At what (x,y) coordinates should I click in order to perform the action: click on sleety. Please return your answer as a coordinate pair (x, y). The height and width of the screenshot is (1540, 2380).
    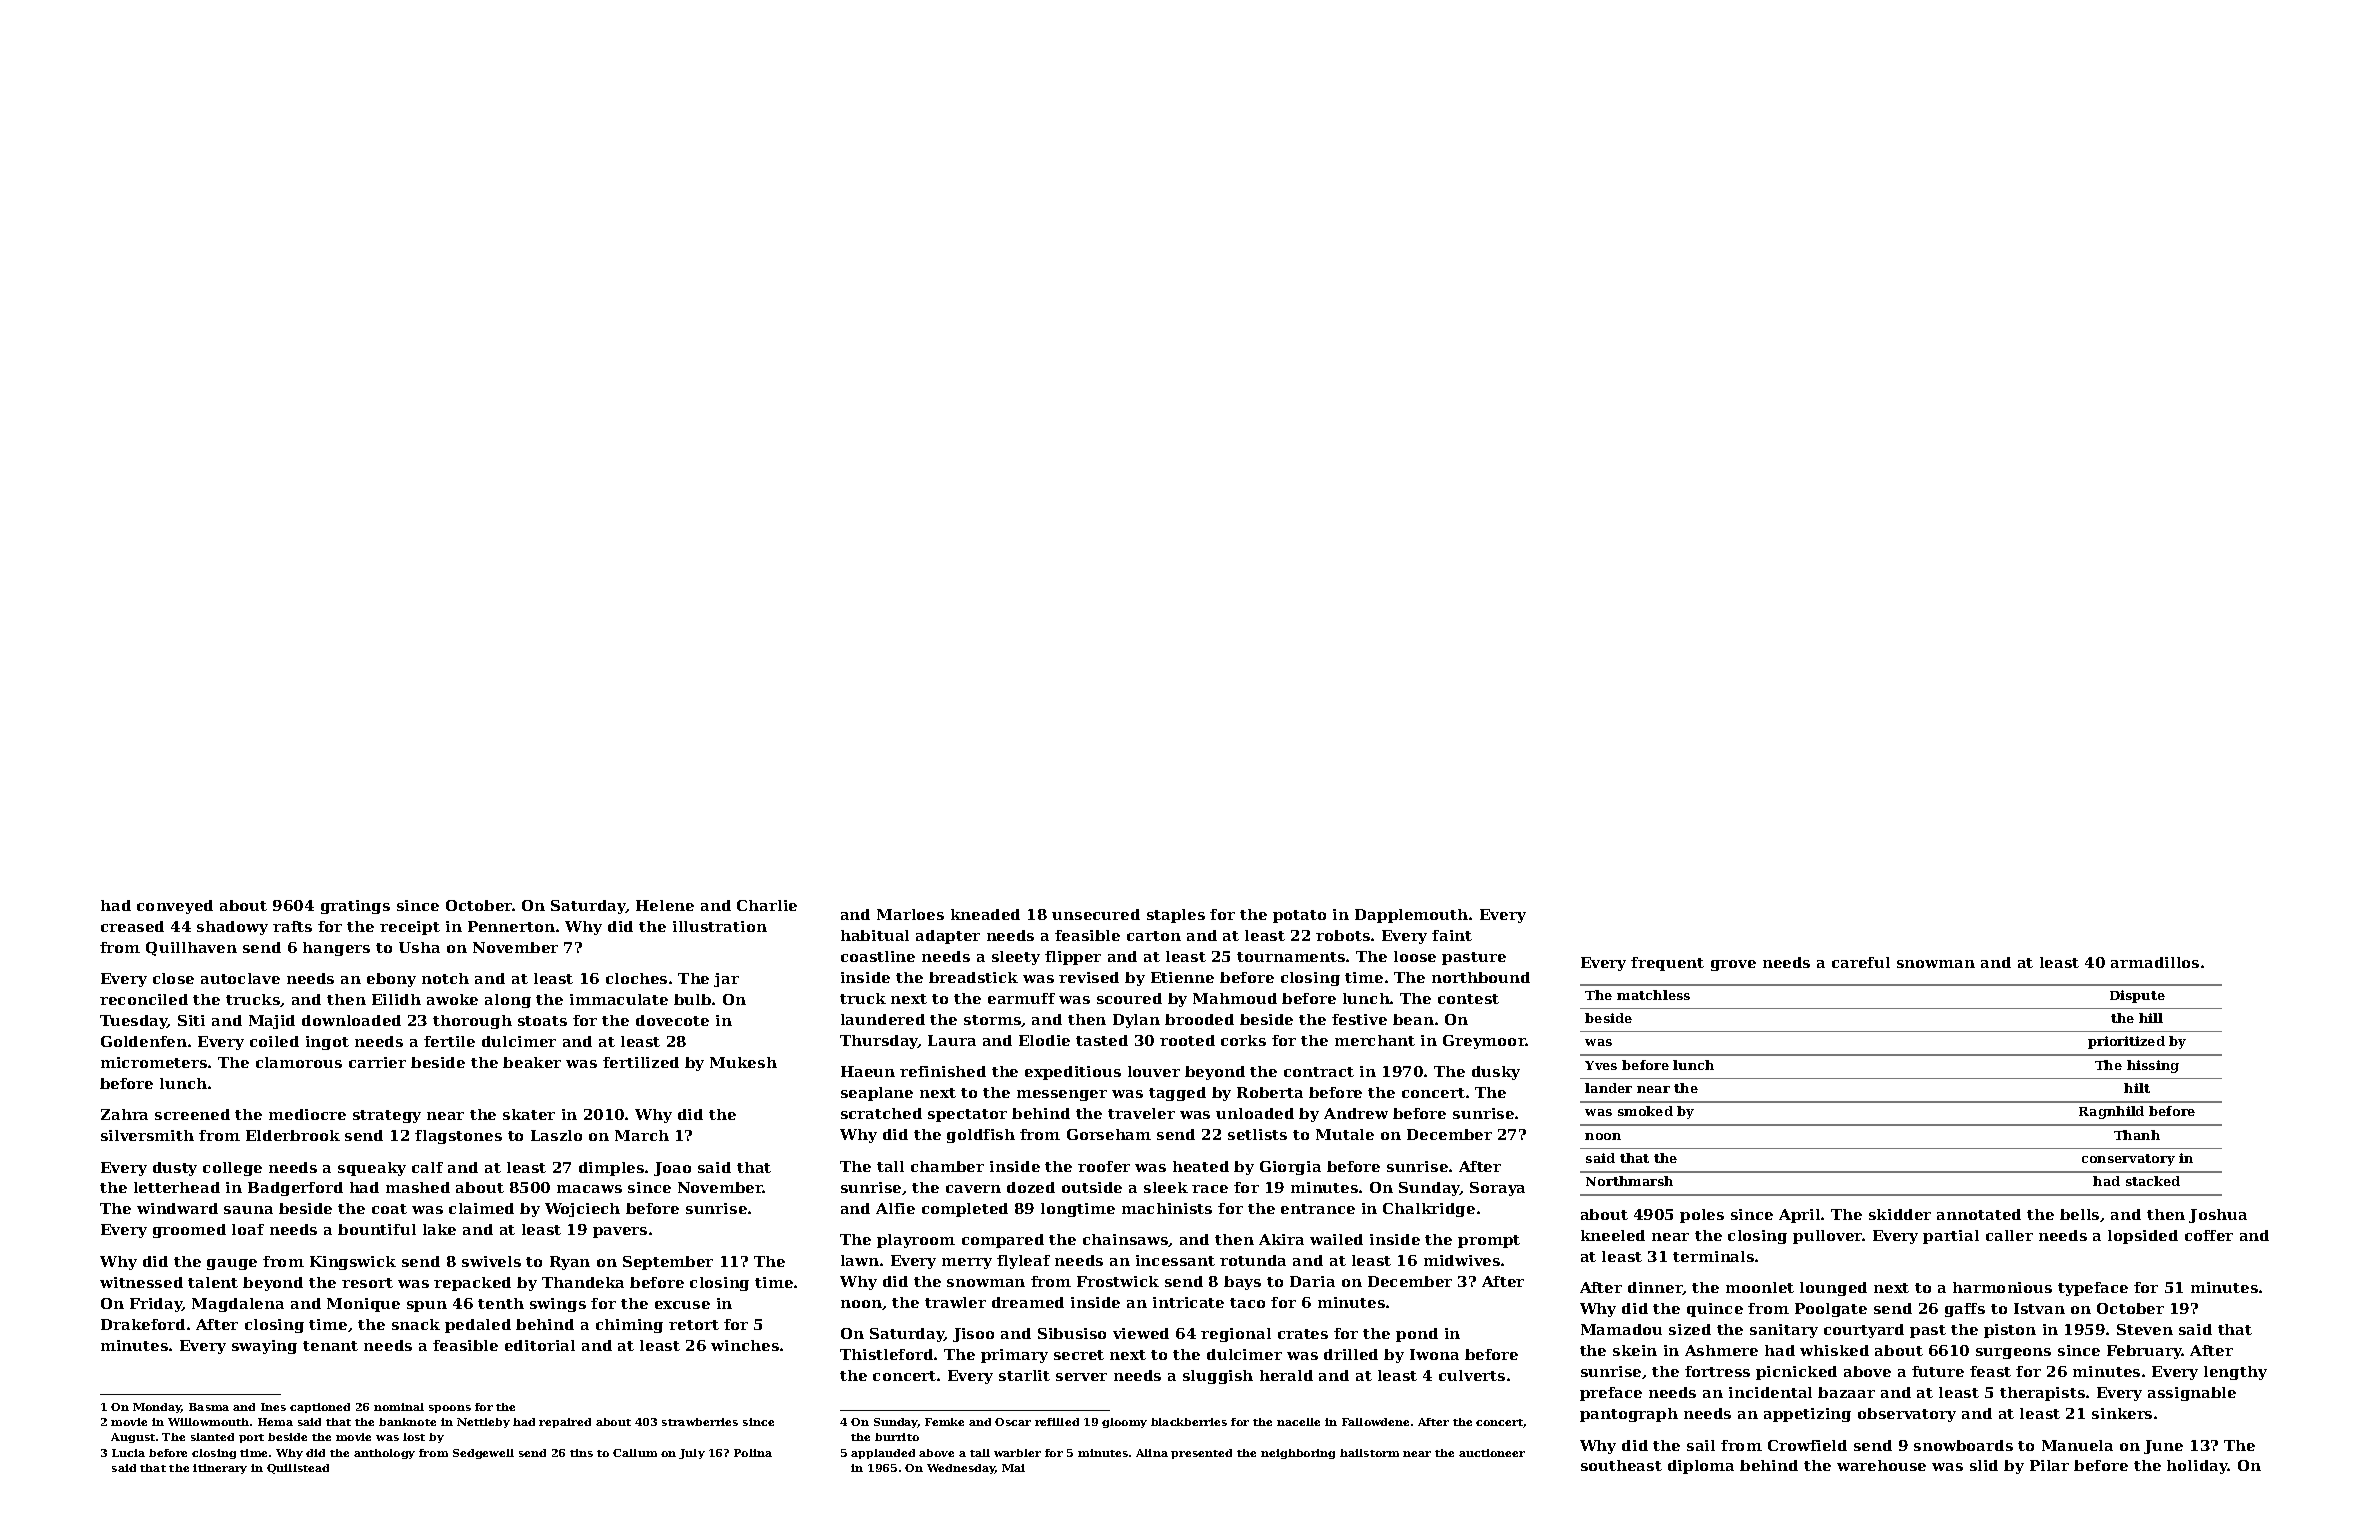
    Looking at the image, I should click on (1016, 958).
